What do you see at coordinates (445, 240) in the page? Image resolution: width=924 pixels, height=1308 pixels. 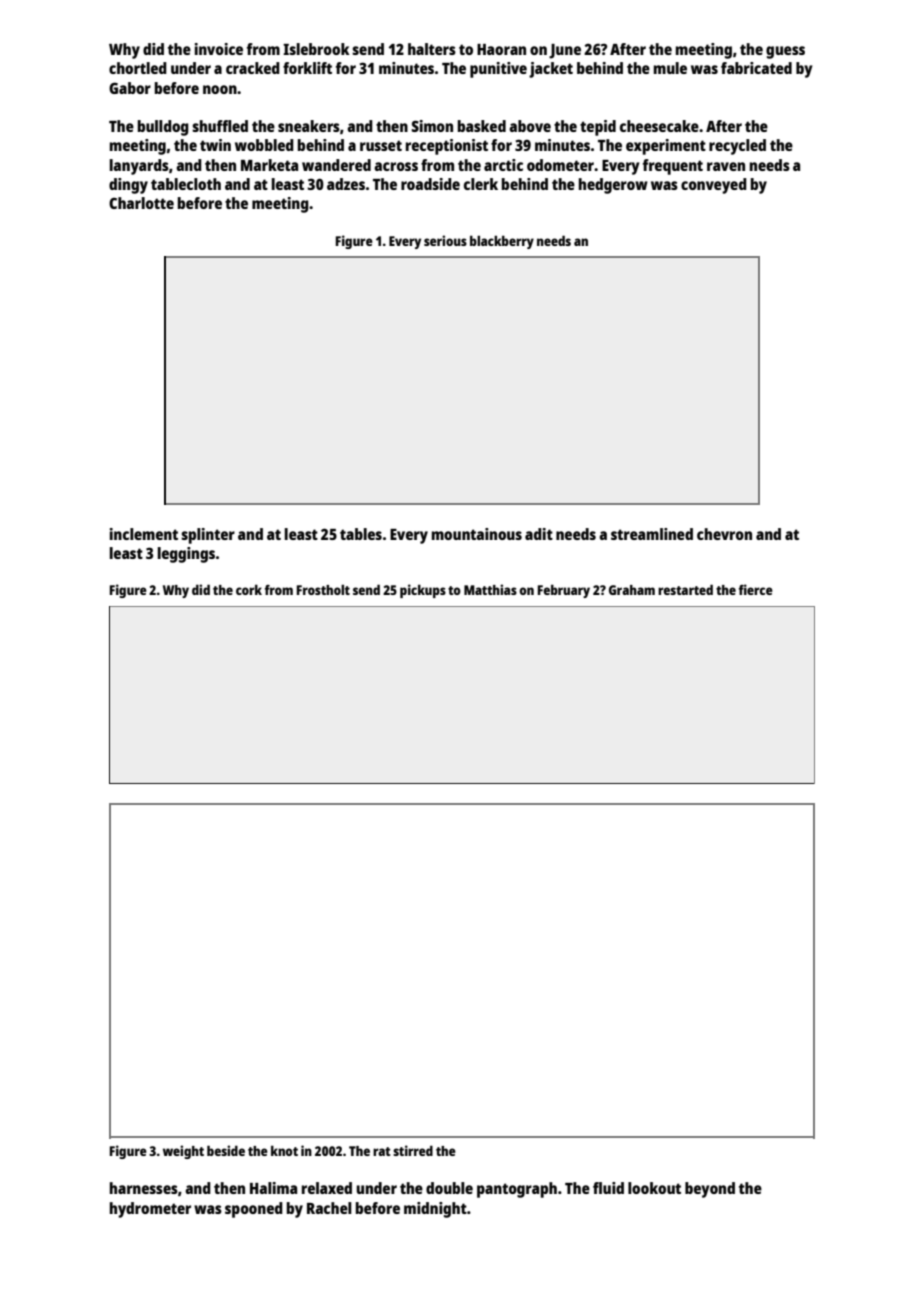 I see `serious` at bounding box center [445, 240].
